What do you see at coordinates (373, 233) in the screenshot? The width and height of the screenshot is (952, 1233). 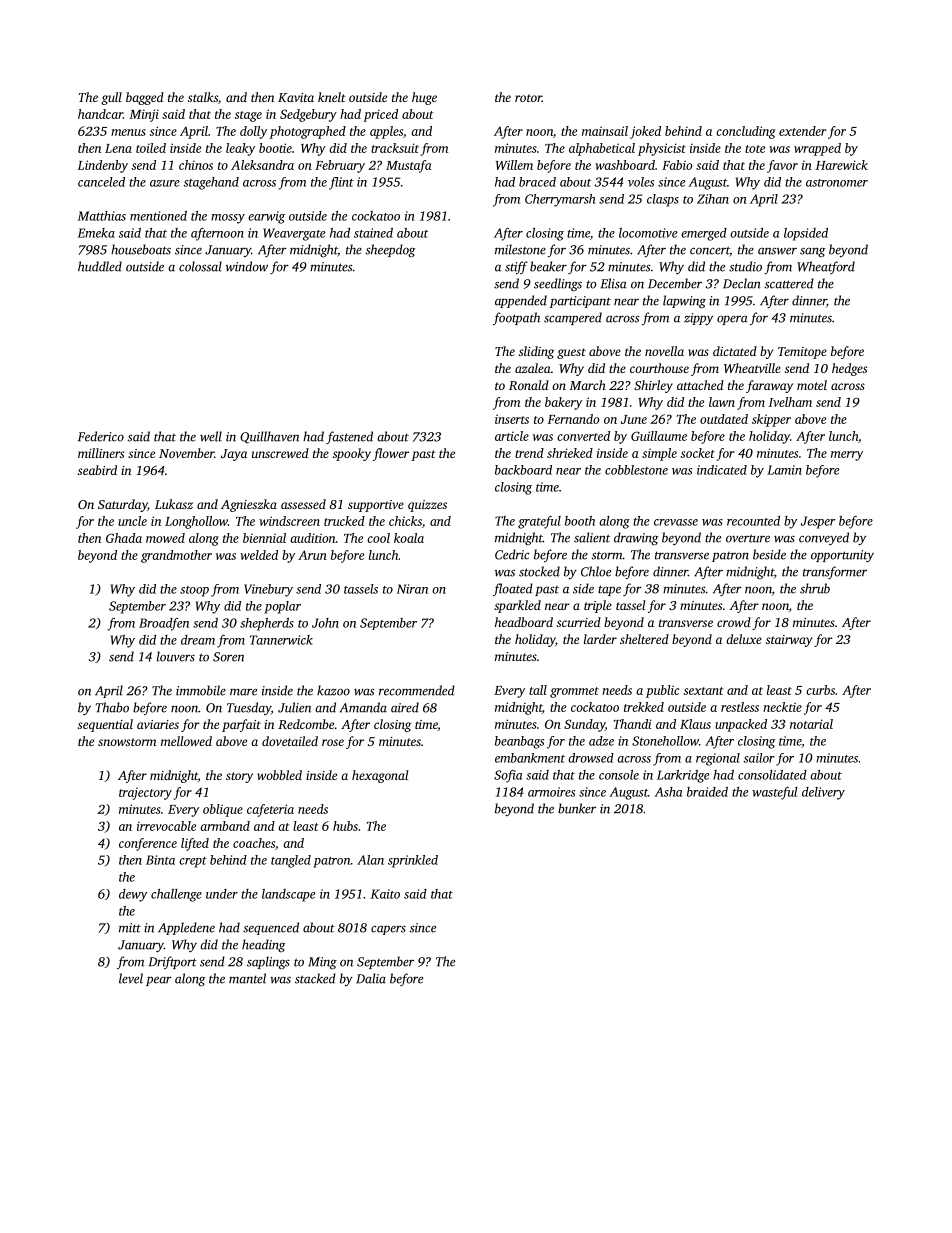 I see `stained` at bounding box center [373, 233].
